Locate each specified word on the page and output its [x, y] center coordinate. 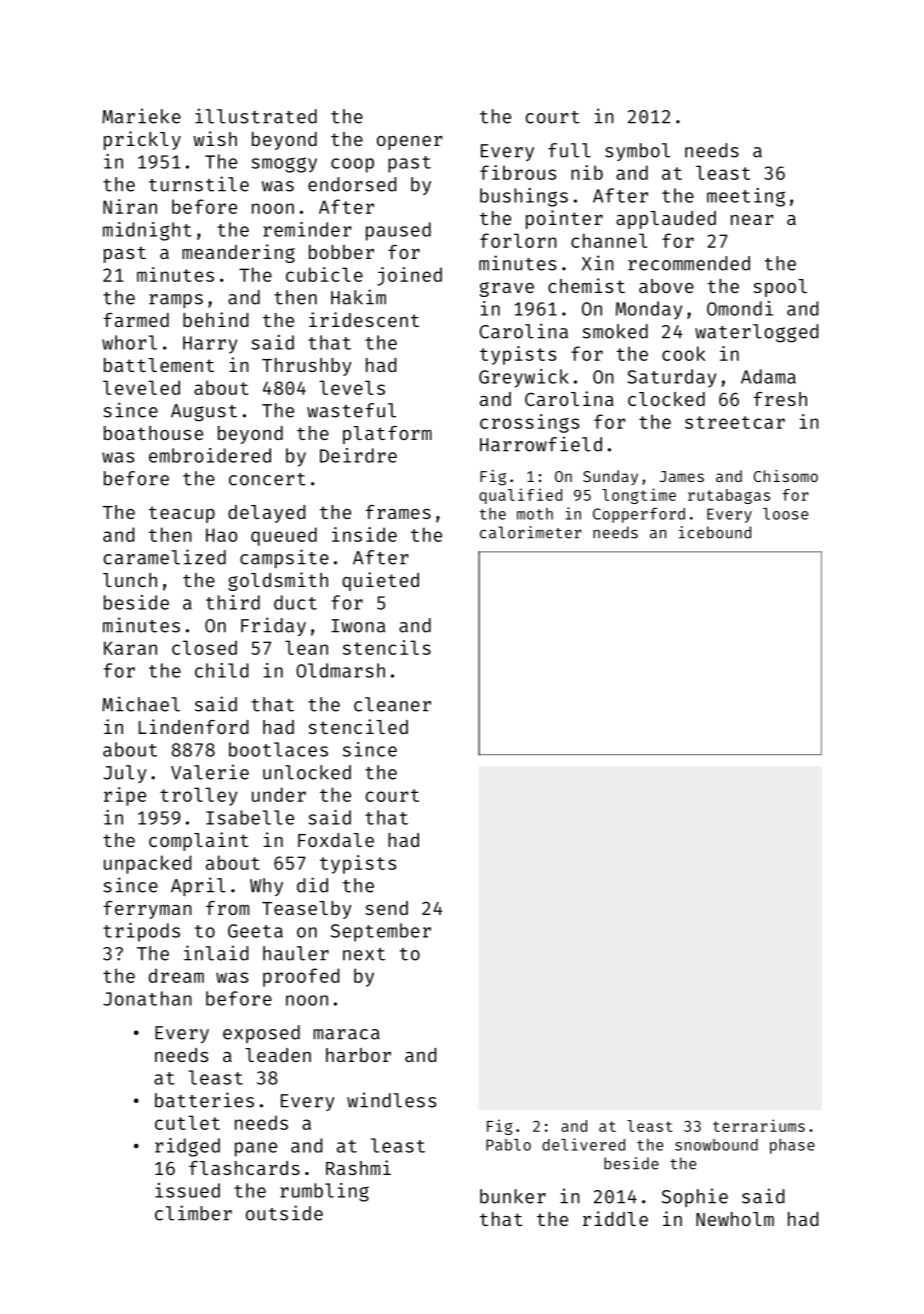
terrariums [759, 1125]
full [569, 150]
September [381, 932]
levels [352, 387]
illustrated [256, 116]
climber [193, 1213]
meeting [746, 197]
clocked [666, 399]
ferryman [148, 910]
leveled [141, 387]
